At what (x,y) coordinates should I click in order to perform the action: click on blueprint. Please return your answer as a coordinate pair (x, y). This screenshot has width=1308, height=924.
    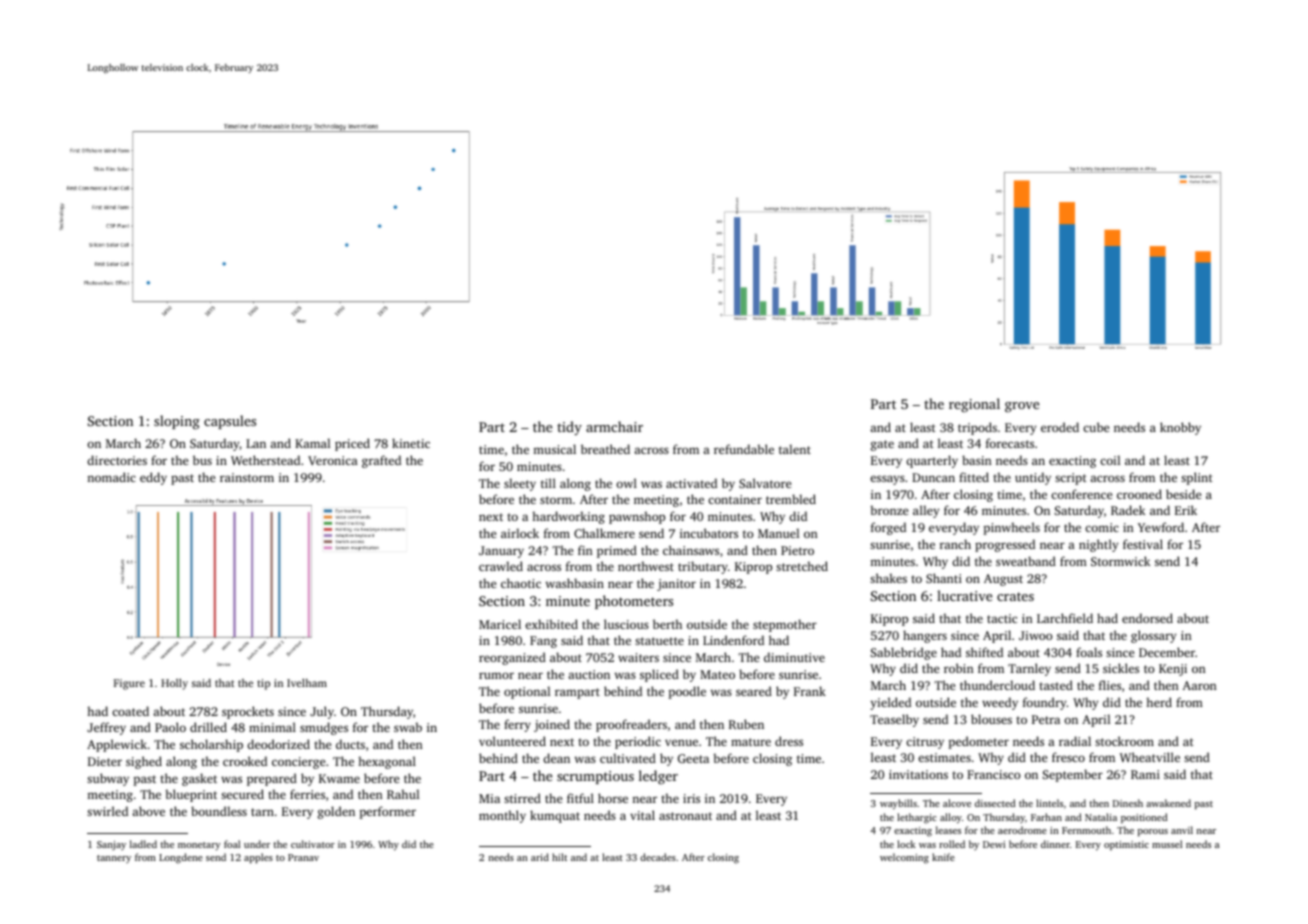
    Looking at the image, I should click on (191, 795).
